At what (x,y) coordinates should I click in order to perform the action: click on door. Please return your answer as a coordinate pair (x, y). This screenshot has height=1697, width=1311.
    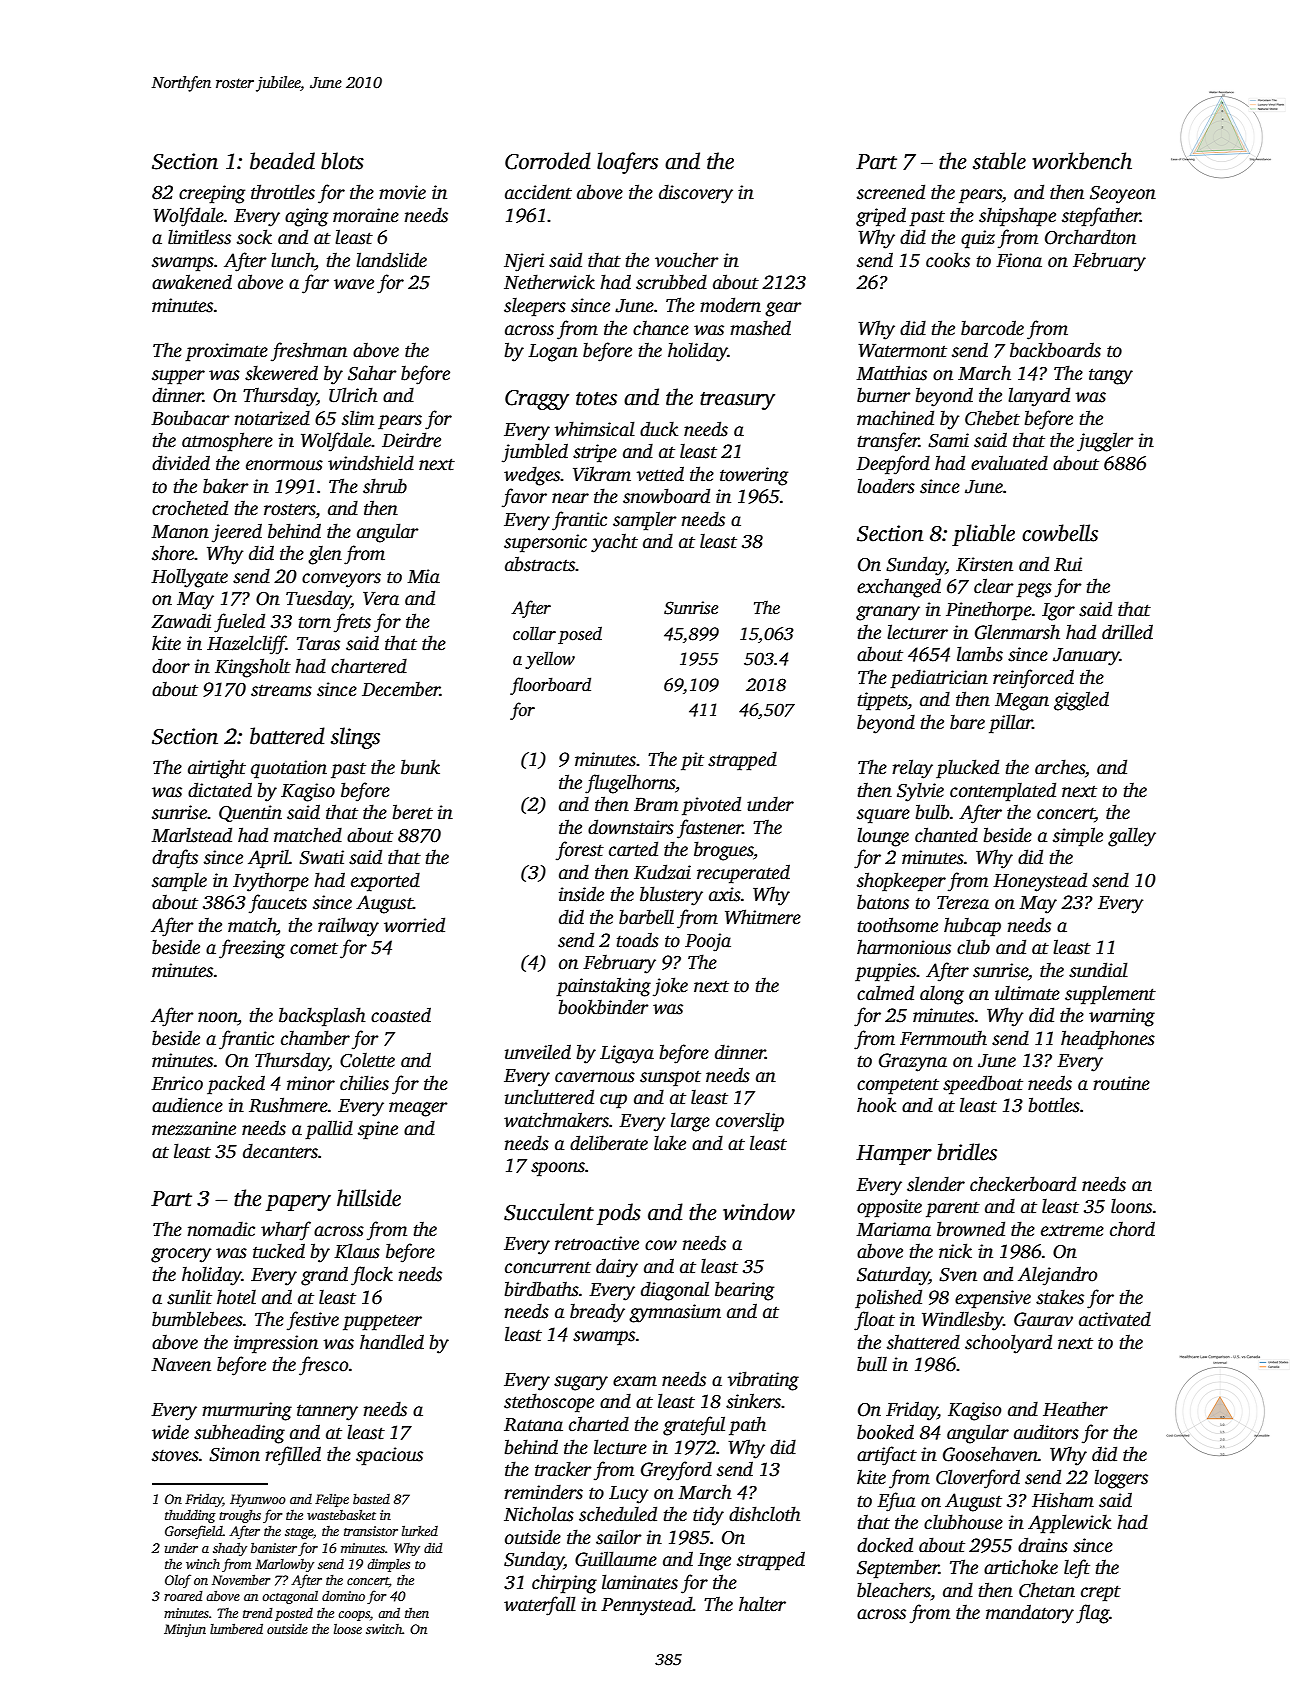
    Looking at the image, I should click on (171, 666).
